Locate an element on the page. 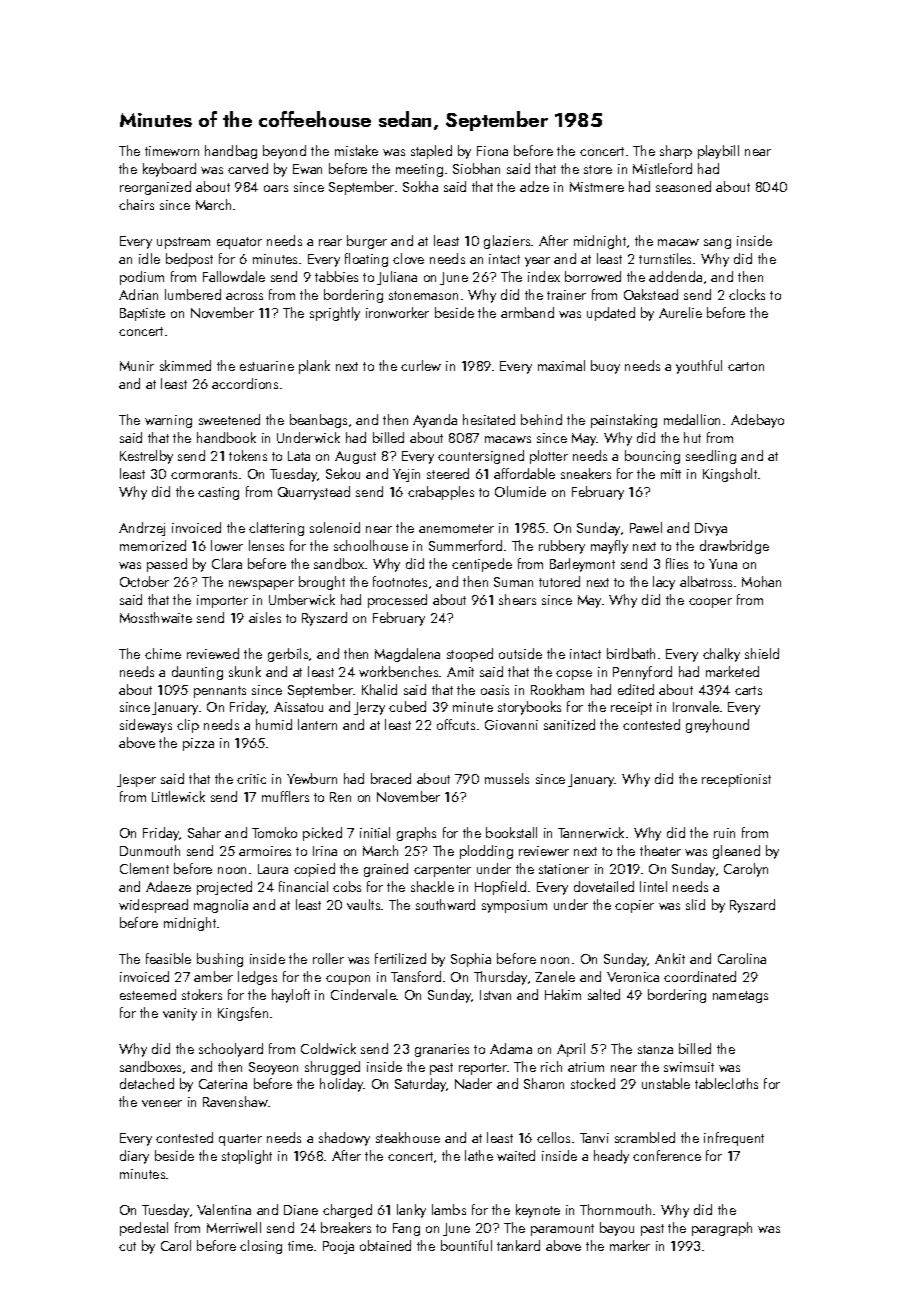  chime is located at coordinates (163, 653).
